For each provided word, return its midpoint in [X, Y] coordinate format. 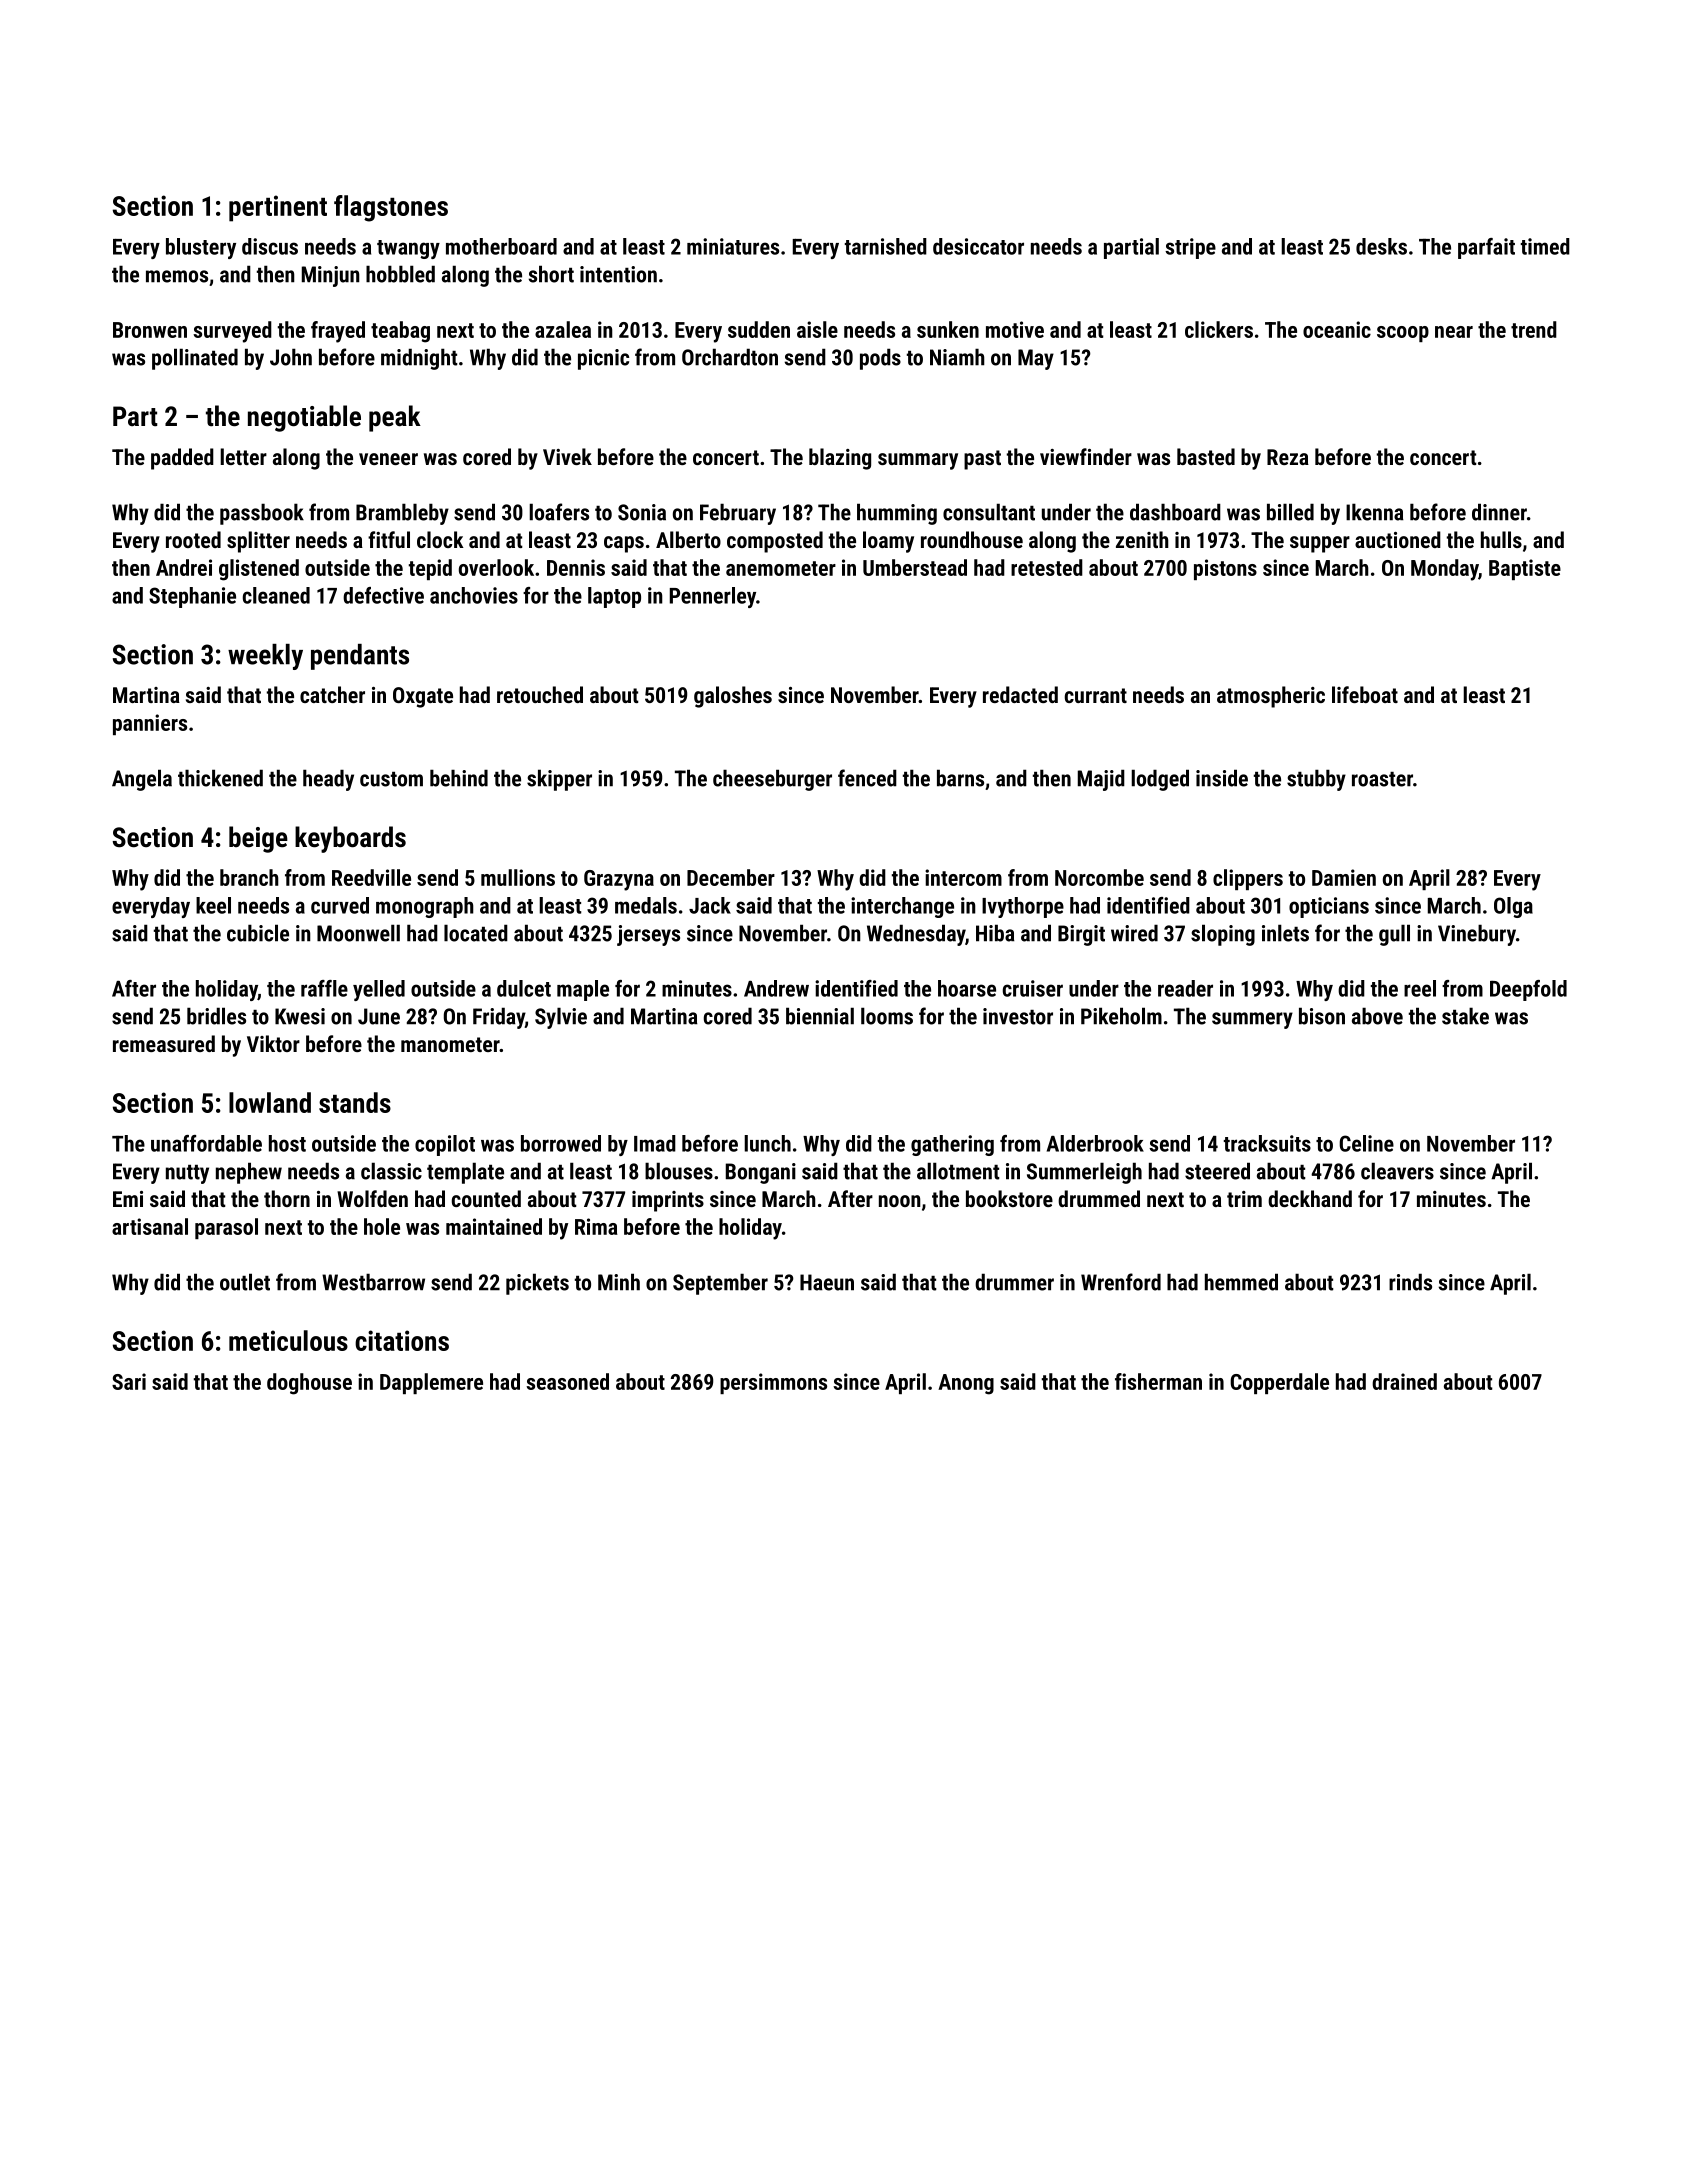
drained [1404, 1381]
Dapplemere [431, 1383]
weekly [265, 657]
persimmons [773, 1383]
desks [1381, 246]
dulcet [524, 988]
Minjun [331, 276]
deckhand [1310, 1198]
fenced [867, 778]
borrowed [561, 1143]
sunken [948, 329]
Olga [1513, 907]
